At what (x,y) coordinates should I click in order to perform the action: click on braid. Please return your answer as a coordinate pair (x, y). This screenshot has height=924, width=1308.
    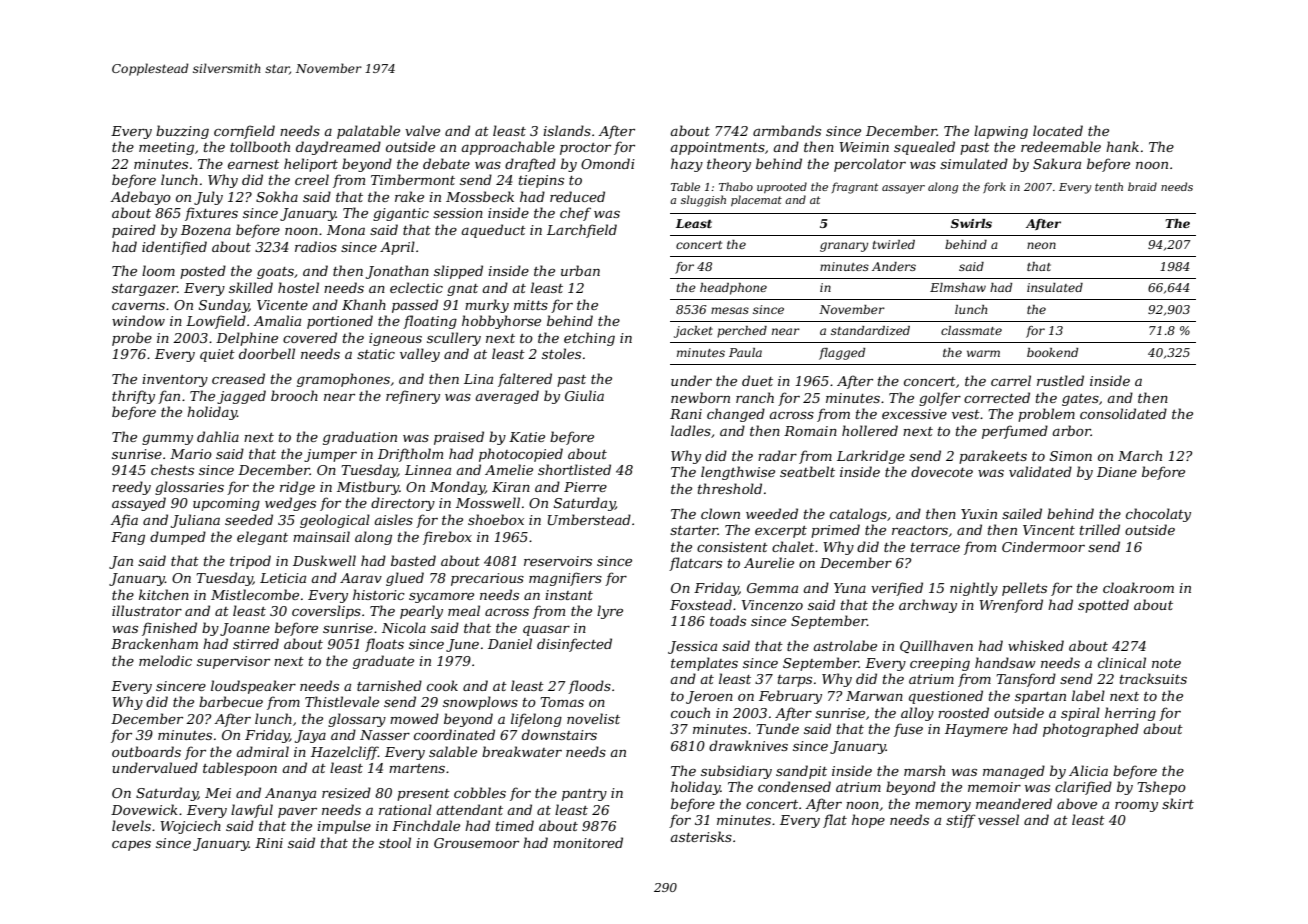
    Looking at the image, I should click on (1142, 186).
